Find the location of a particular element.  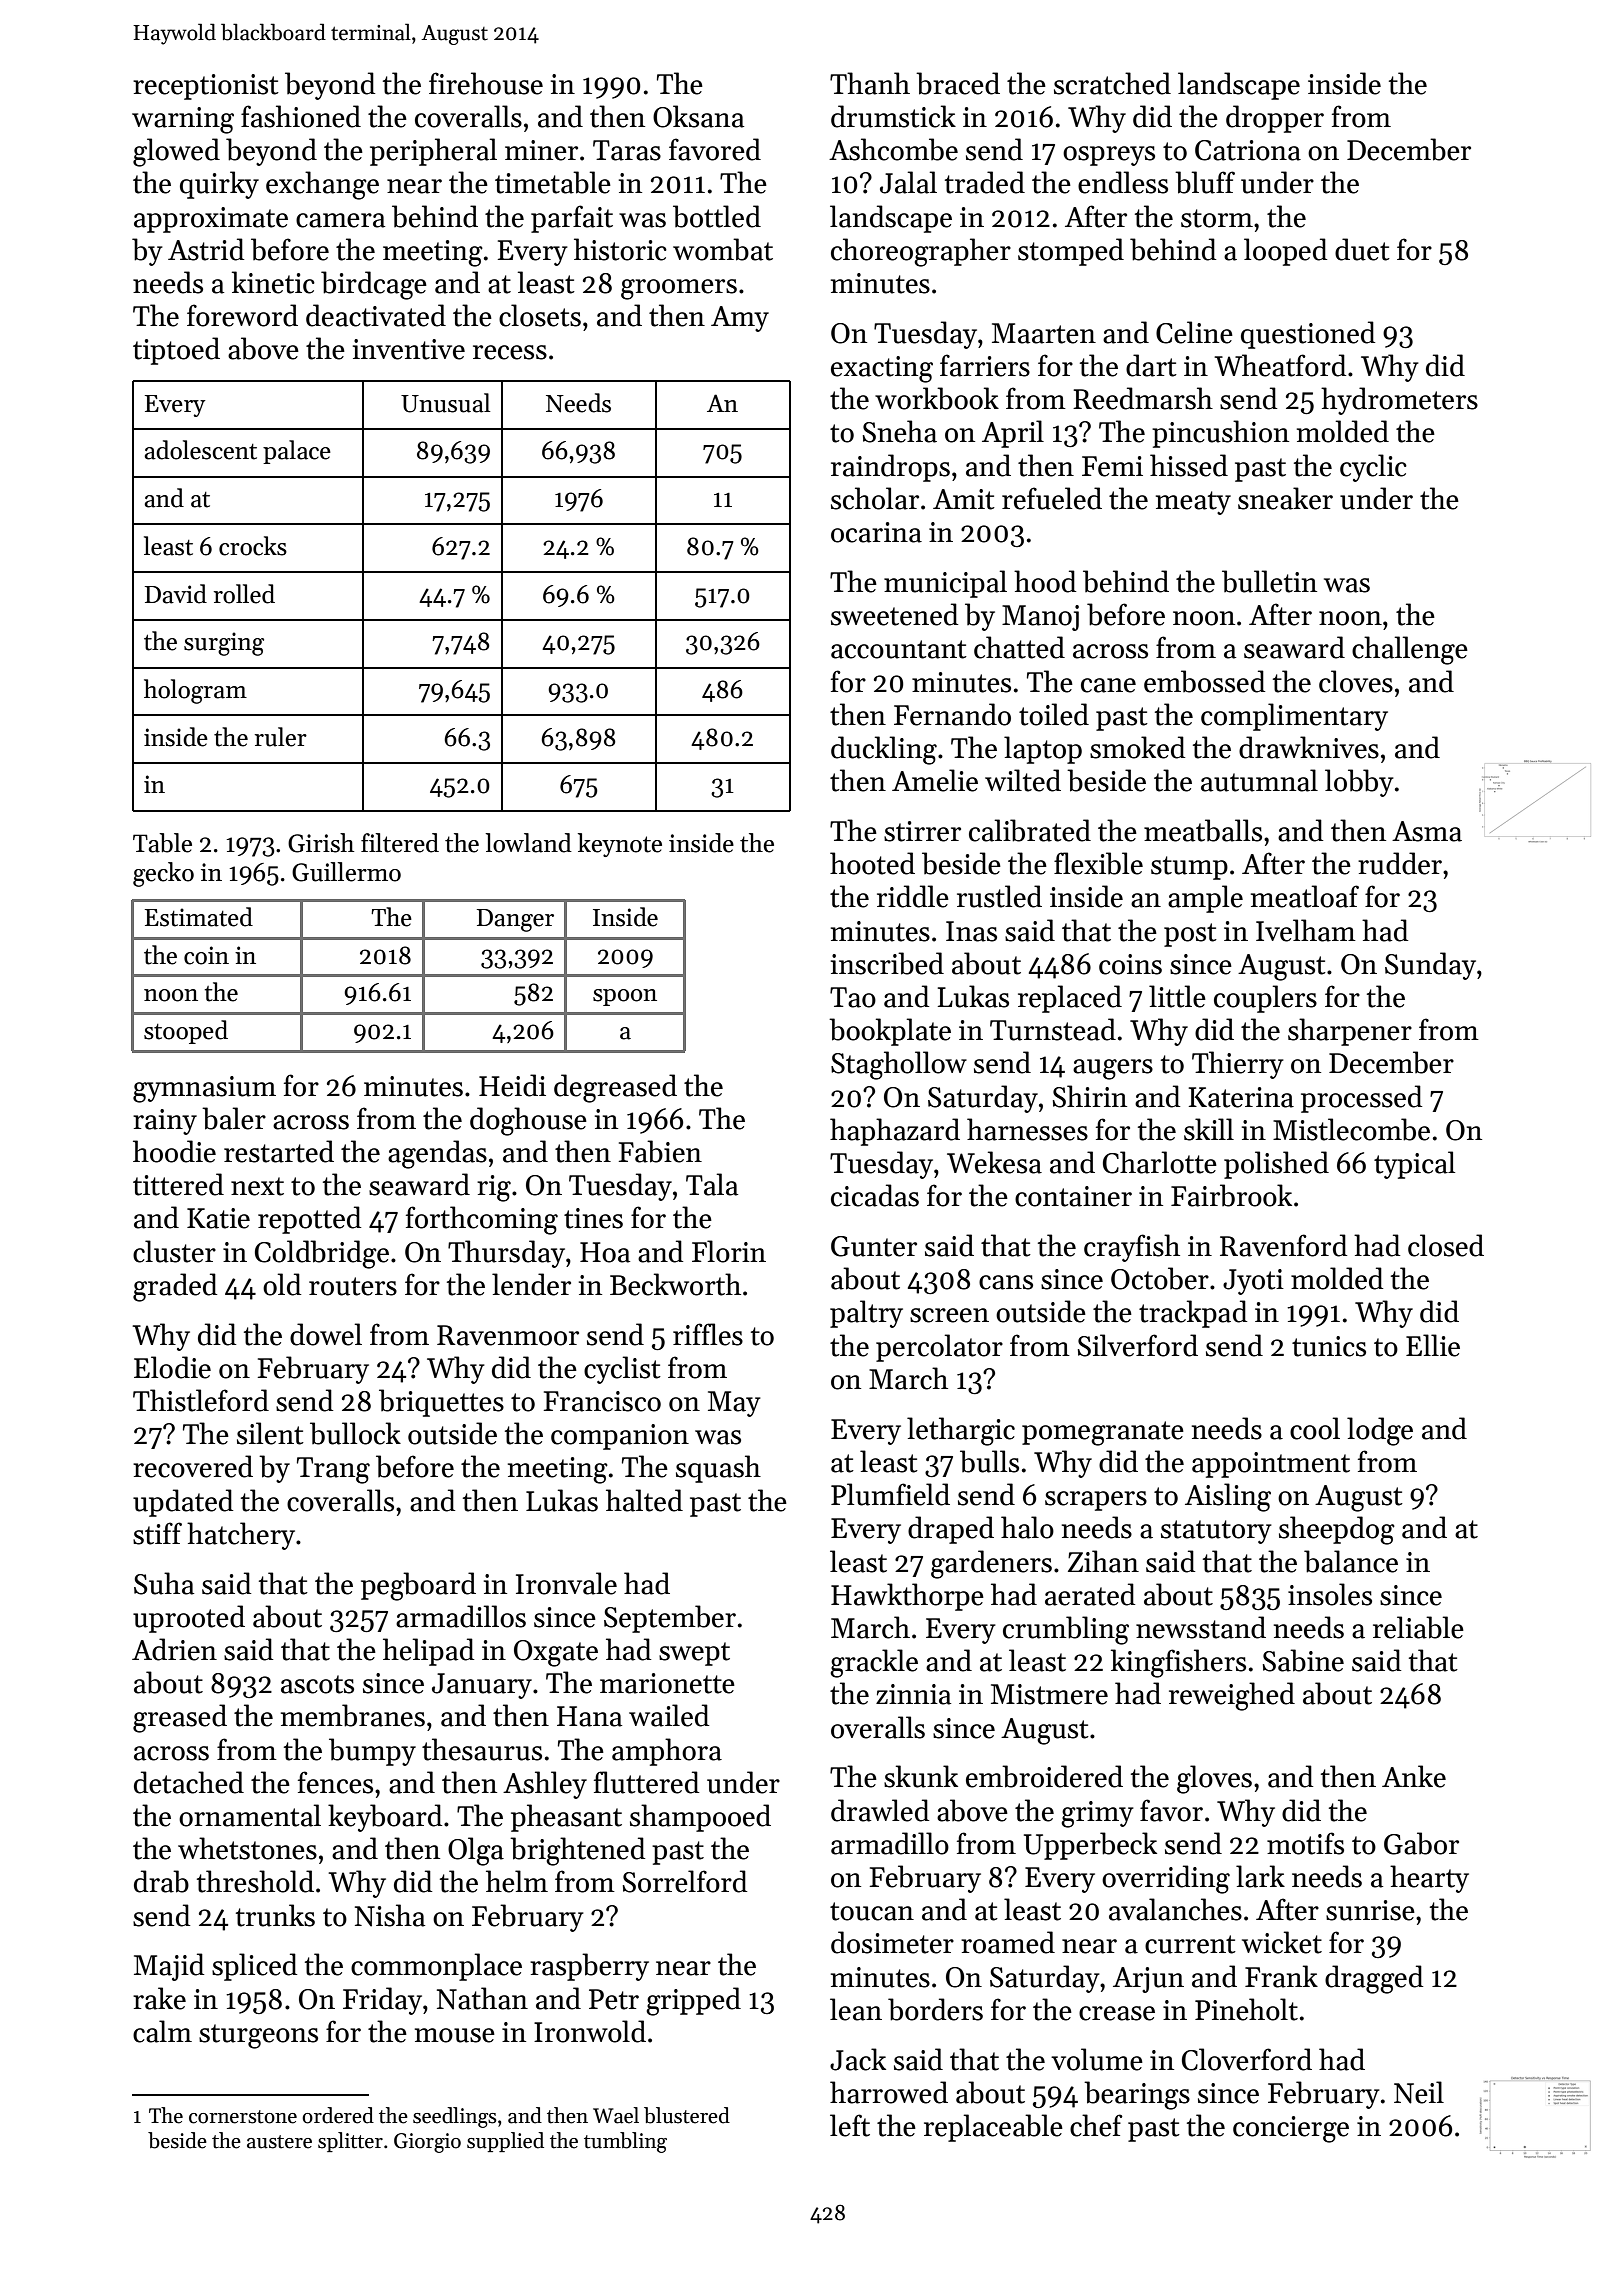

Jalal is located at coordinates (908, 182).
